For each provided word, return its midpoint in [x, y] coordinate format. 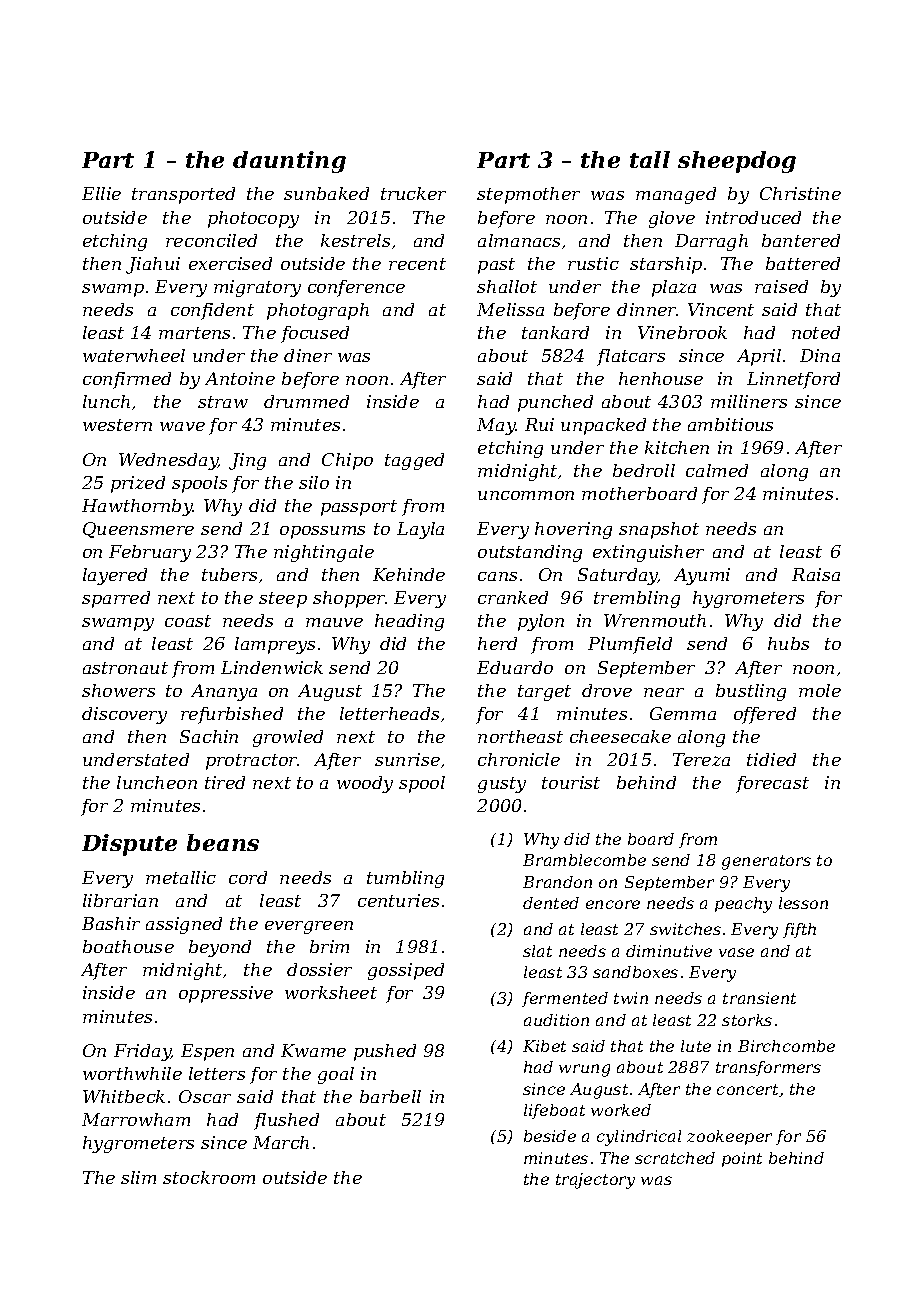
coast [188, 621]
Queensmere [138, 530]
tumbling [405, 879]
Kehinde [409, 574]
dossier [319, 969]
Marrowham [136, 1119]
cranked [513, 597]
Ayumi [702, 576]
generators [766, 862]
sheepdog [737, 162]
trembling [637, 599]
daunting [289, 162]
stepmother [528, 195]
